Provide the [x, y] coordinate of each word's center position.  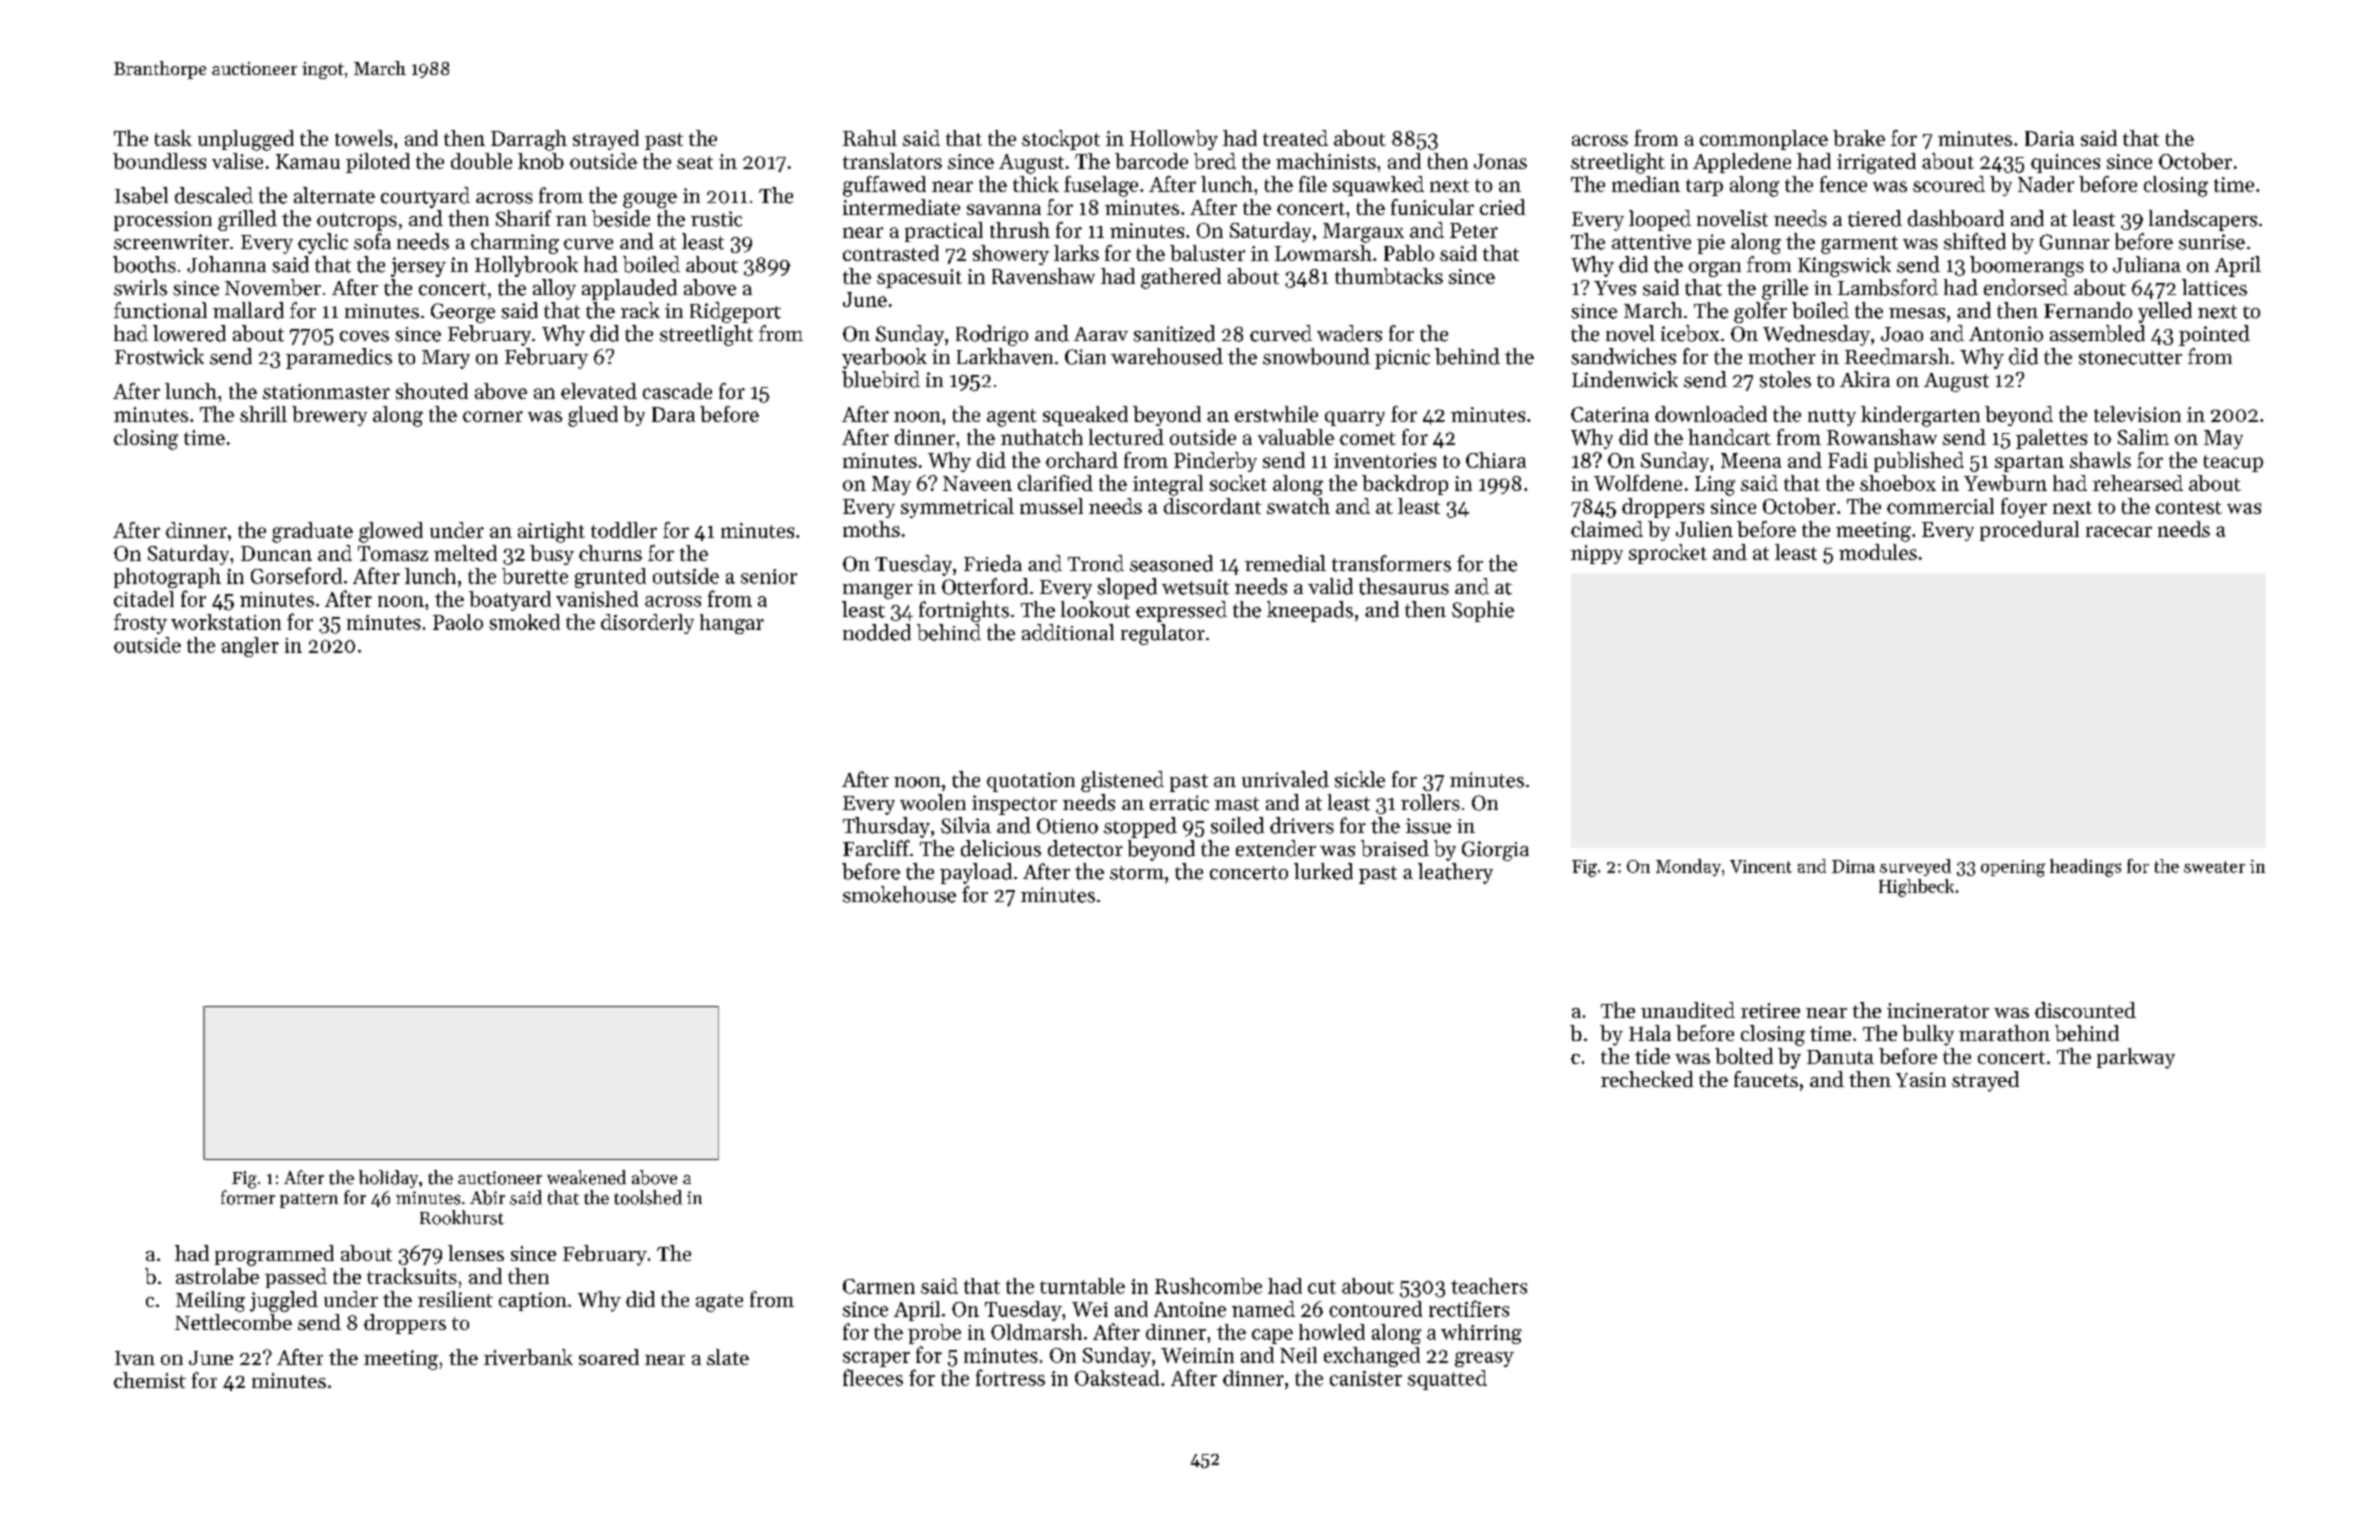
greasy [1484, 1359]
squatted [1447, 1380]
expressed [1181, 611]
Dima [1853, 866]
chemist [150, 1380]
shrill [263, 414]
